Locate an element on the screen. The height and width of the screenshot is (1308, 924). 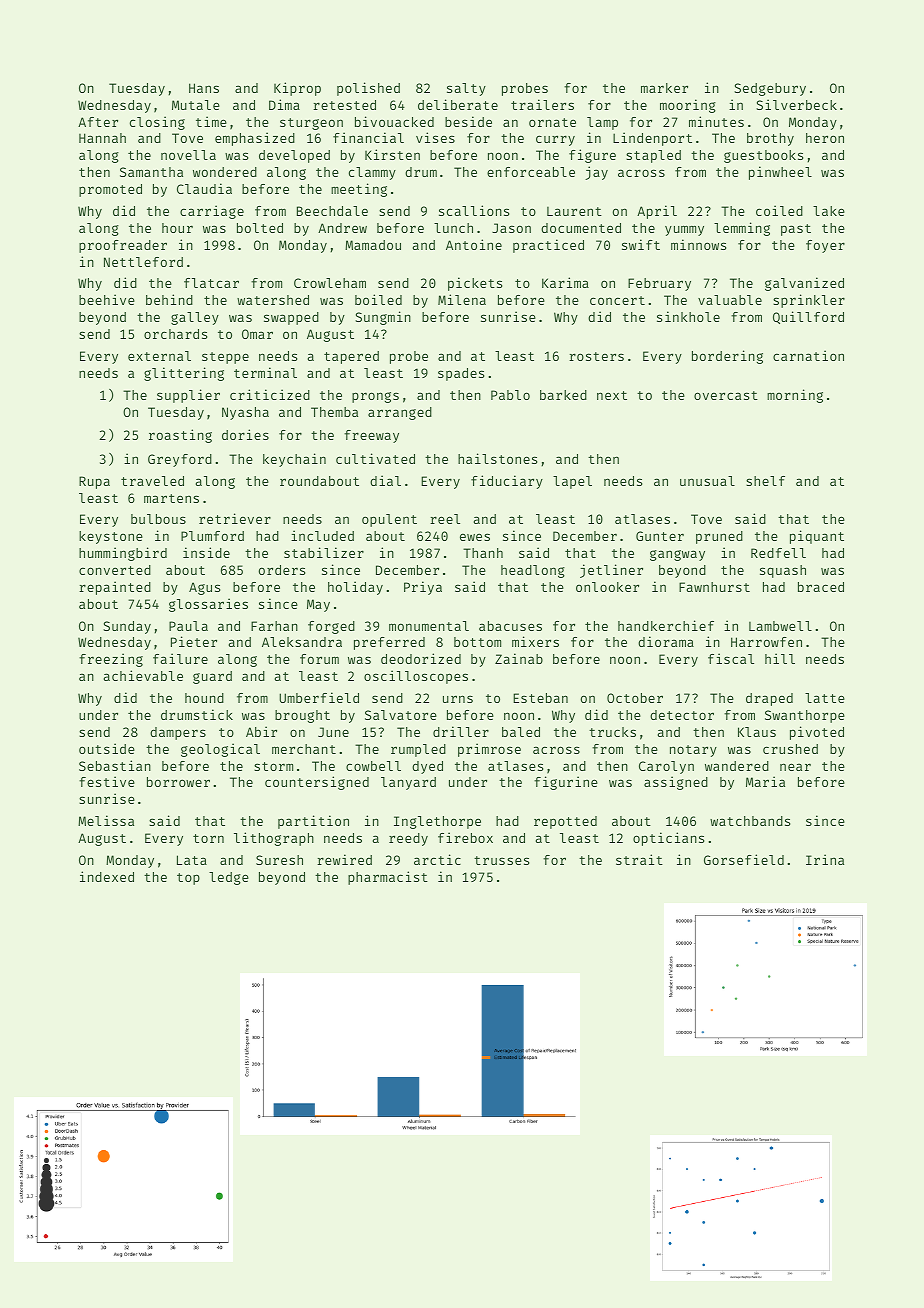
Rupa is located at coordinates (94, 482).
